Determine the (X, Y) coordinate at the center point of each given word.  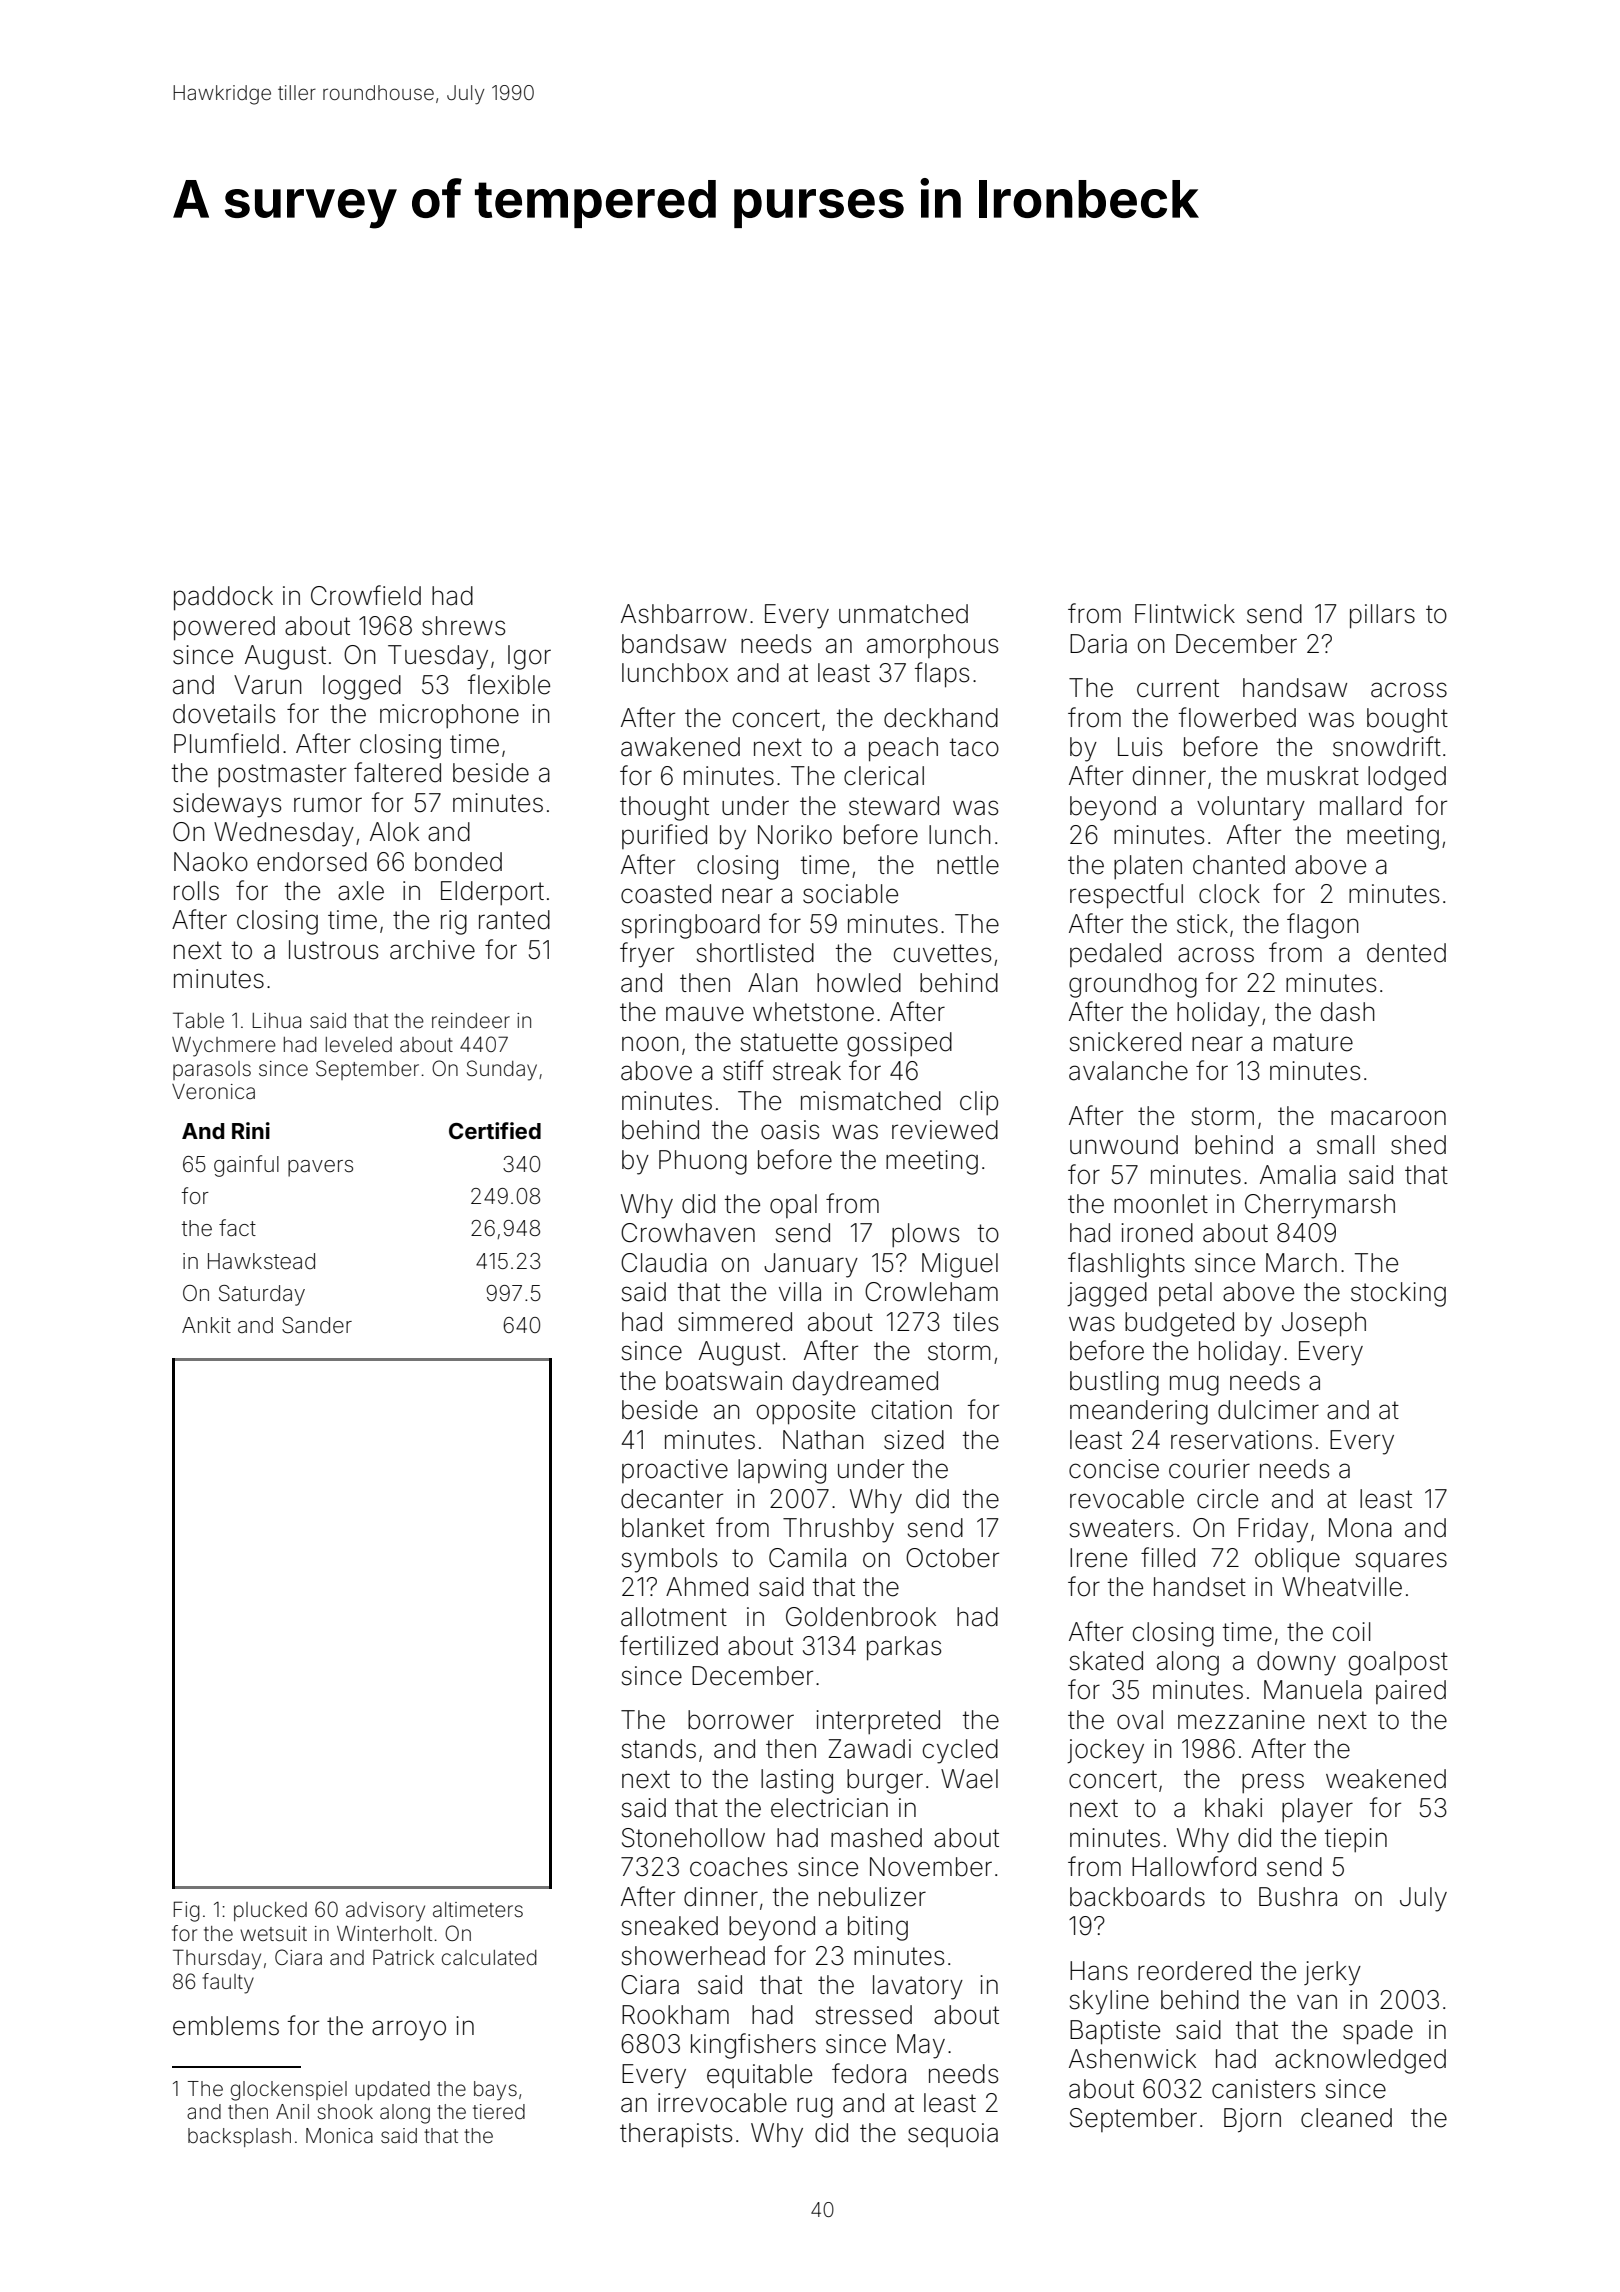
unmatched (903, 614)
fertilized (669, 1645)
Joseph (1324, 1324)
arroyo (409, 2030)
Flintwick (1185, 613)
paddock (223, 598)
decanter (672, 1499)
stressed (864, 2015)
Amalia (1298, 1175)
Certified (495, 1130)
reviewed (945, 1130)
